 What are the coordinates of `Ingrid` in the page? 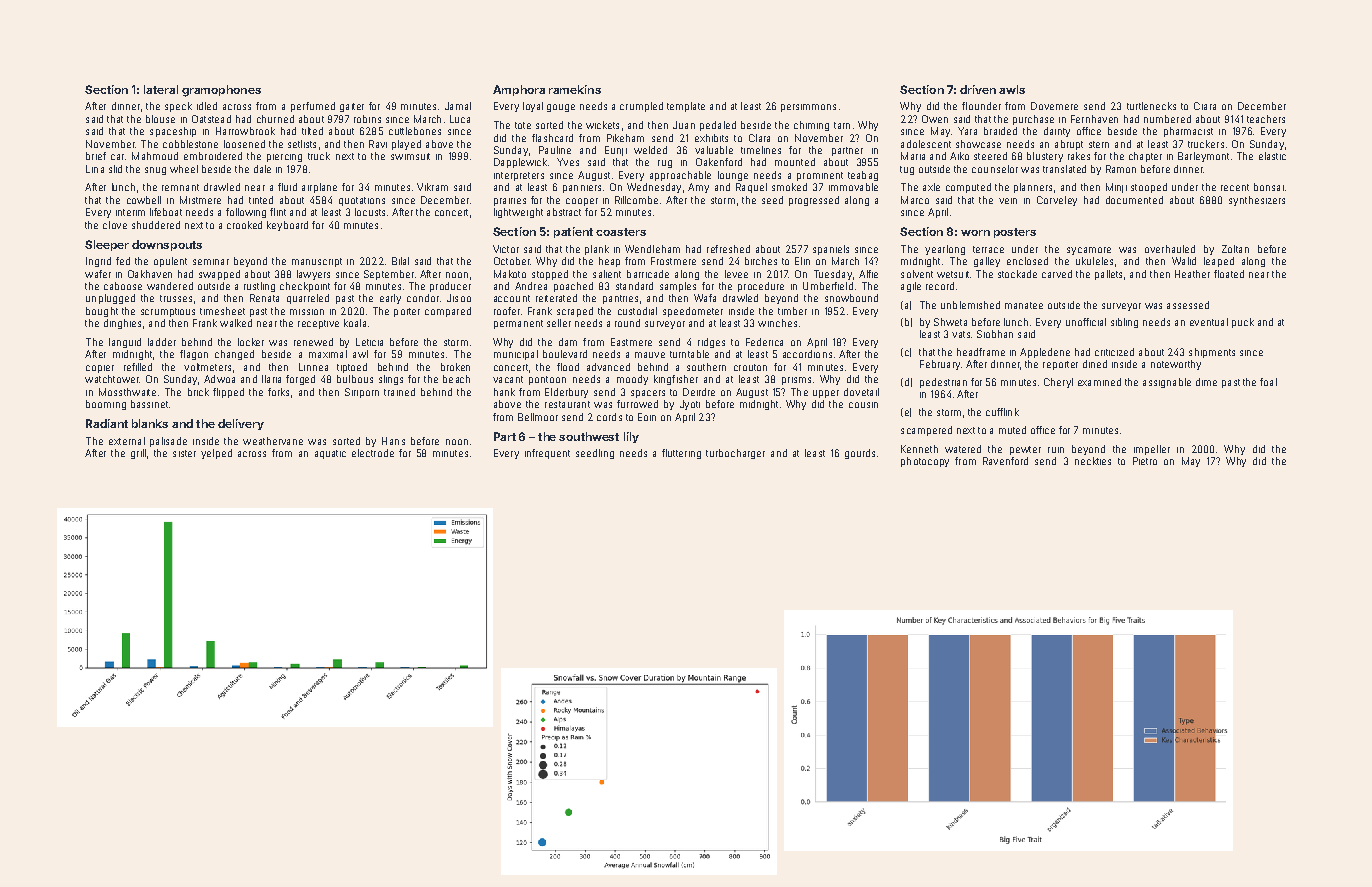 It's located at (98, 262).
